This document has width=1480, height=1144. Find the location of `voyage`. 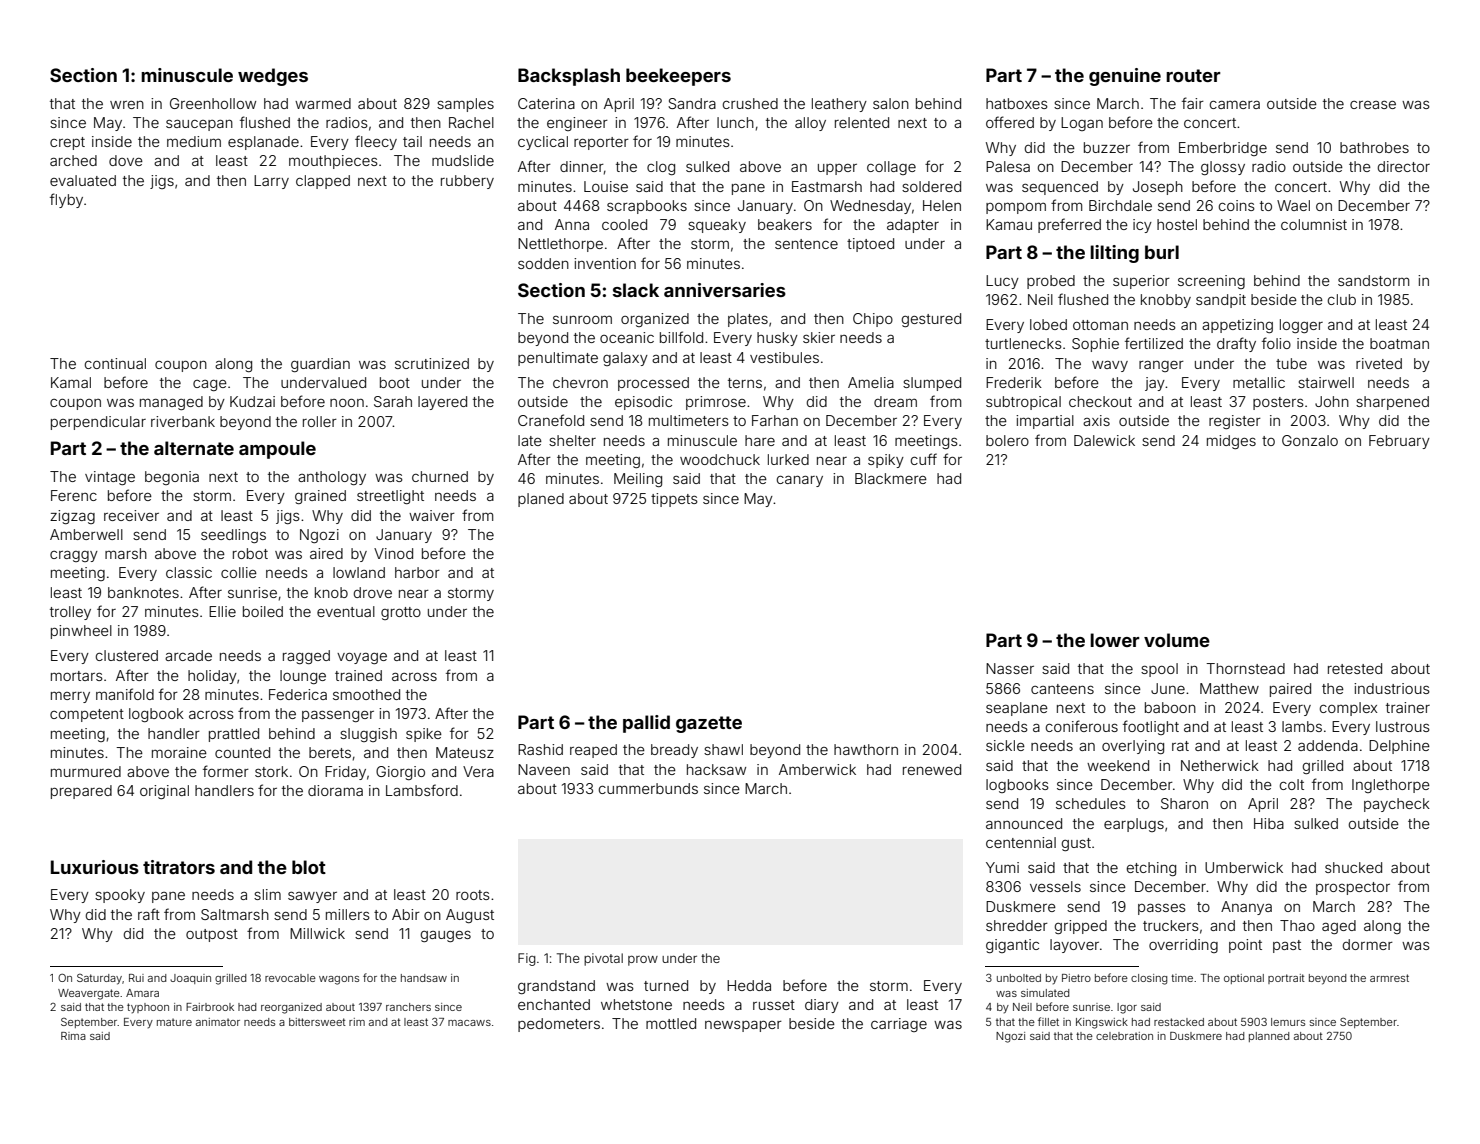

voyage is located at coordinates (362, 658).
